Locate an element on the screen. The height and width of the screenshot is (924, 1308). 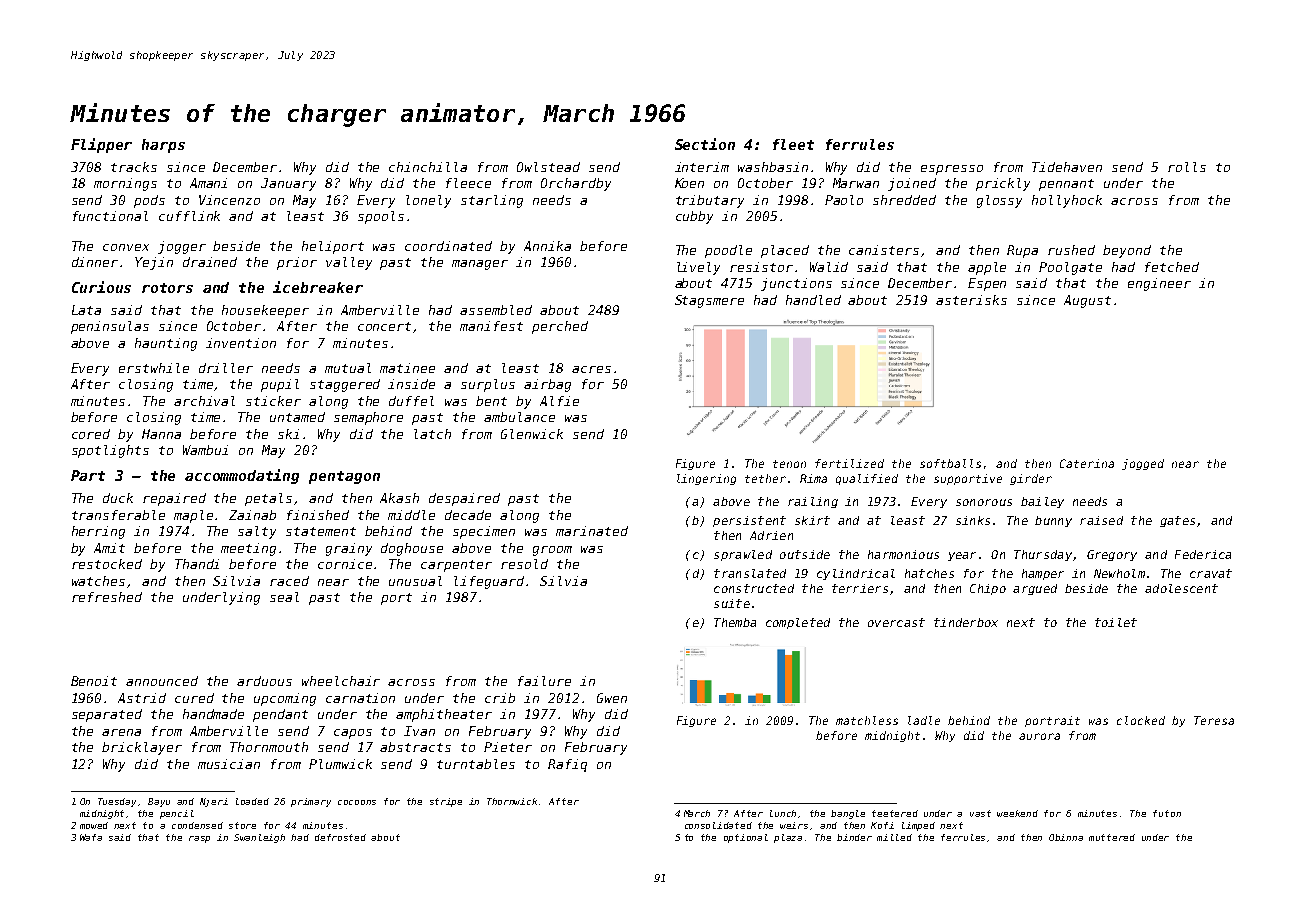
rasp is located at coordinates (199, 839).
